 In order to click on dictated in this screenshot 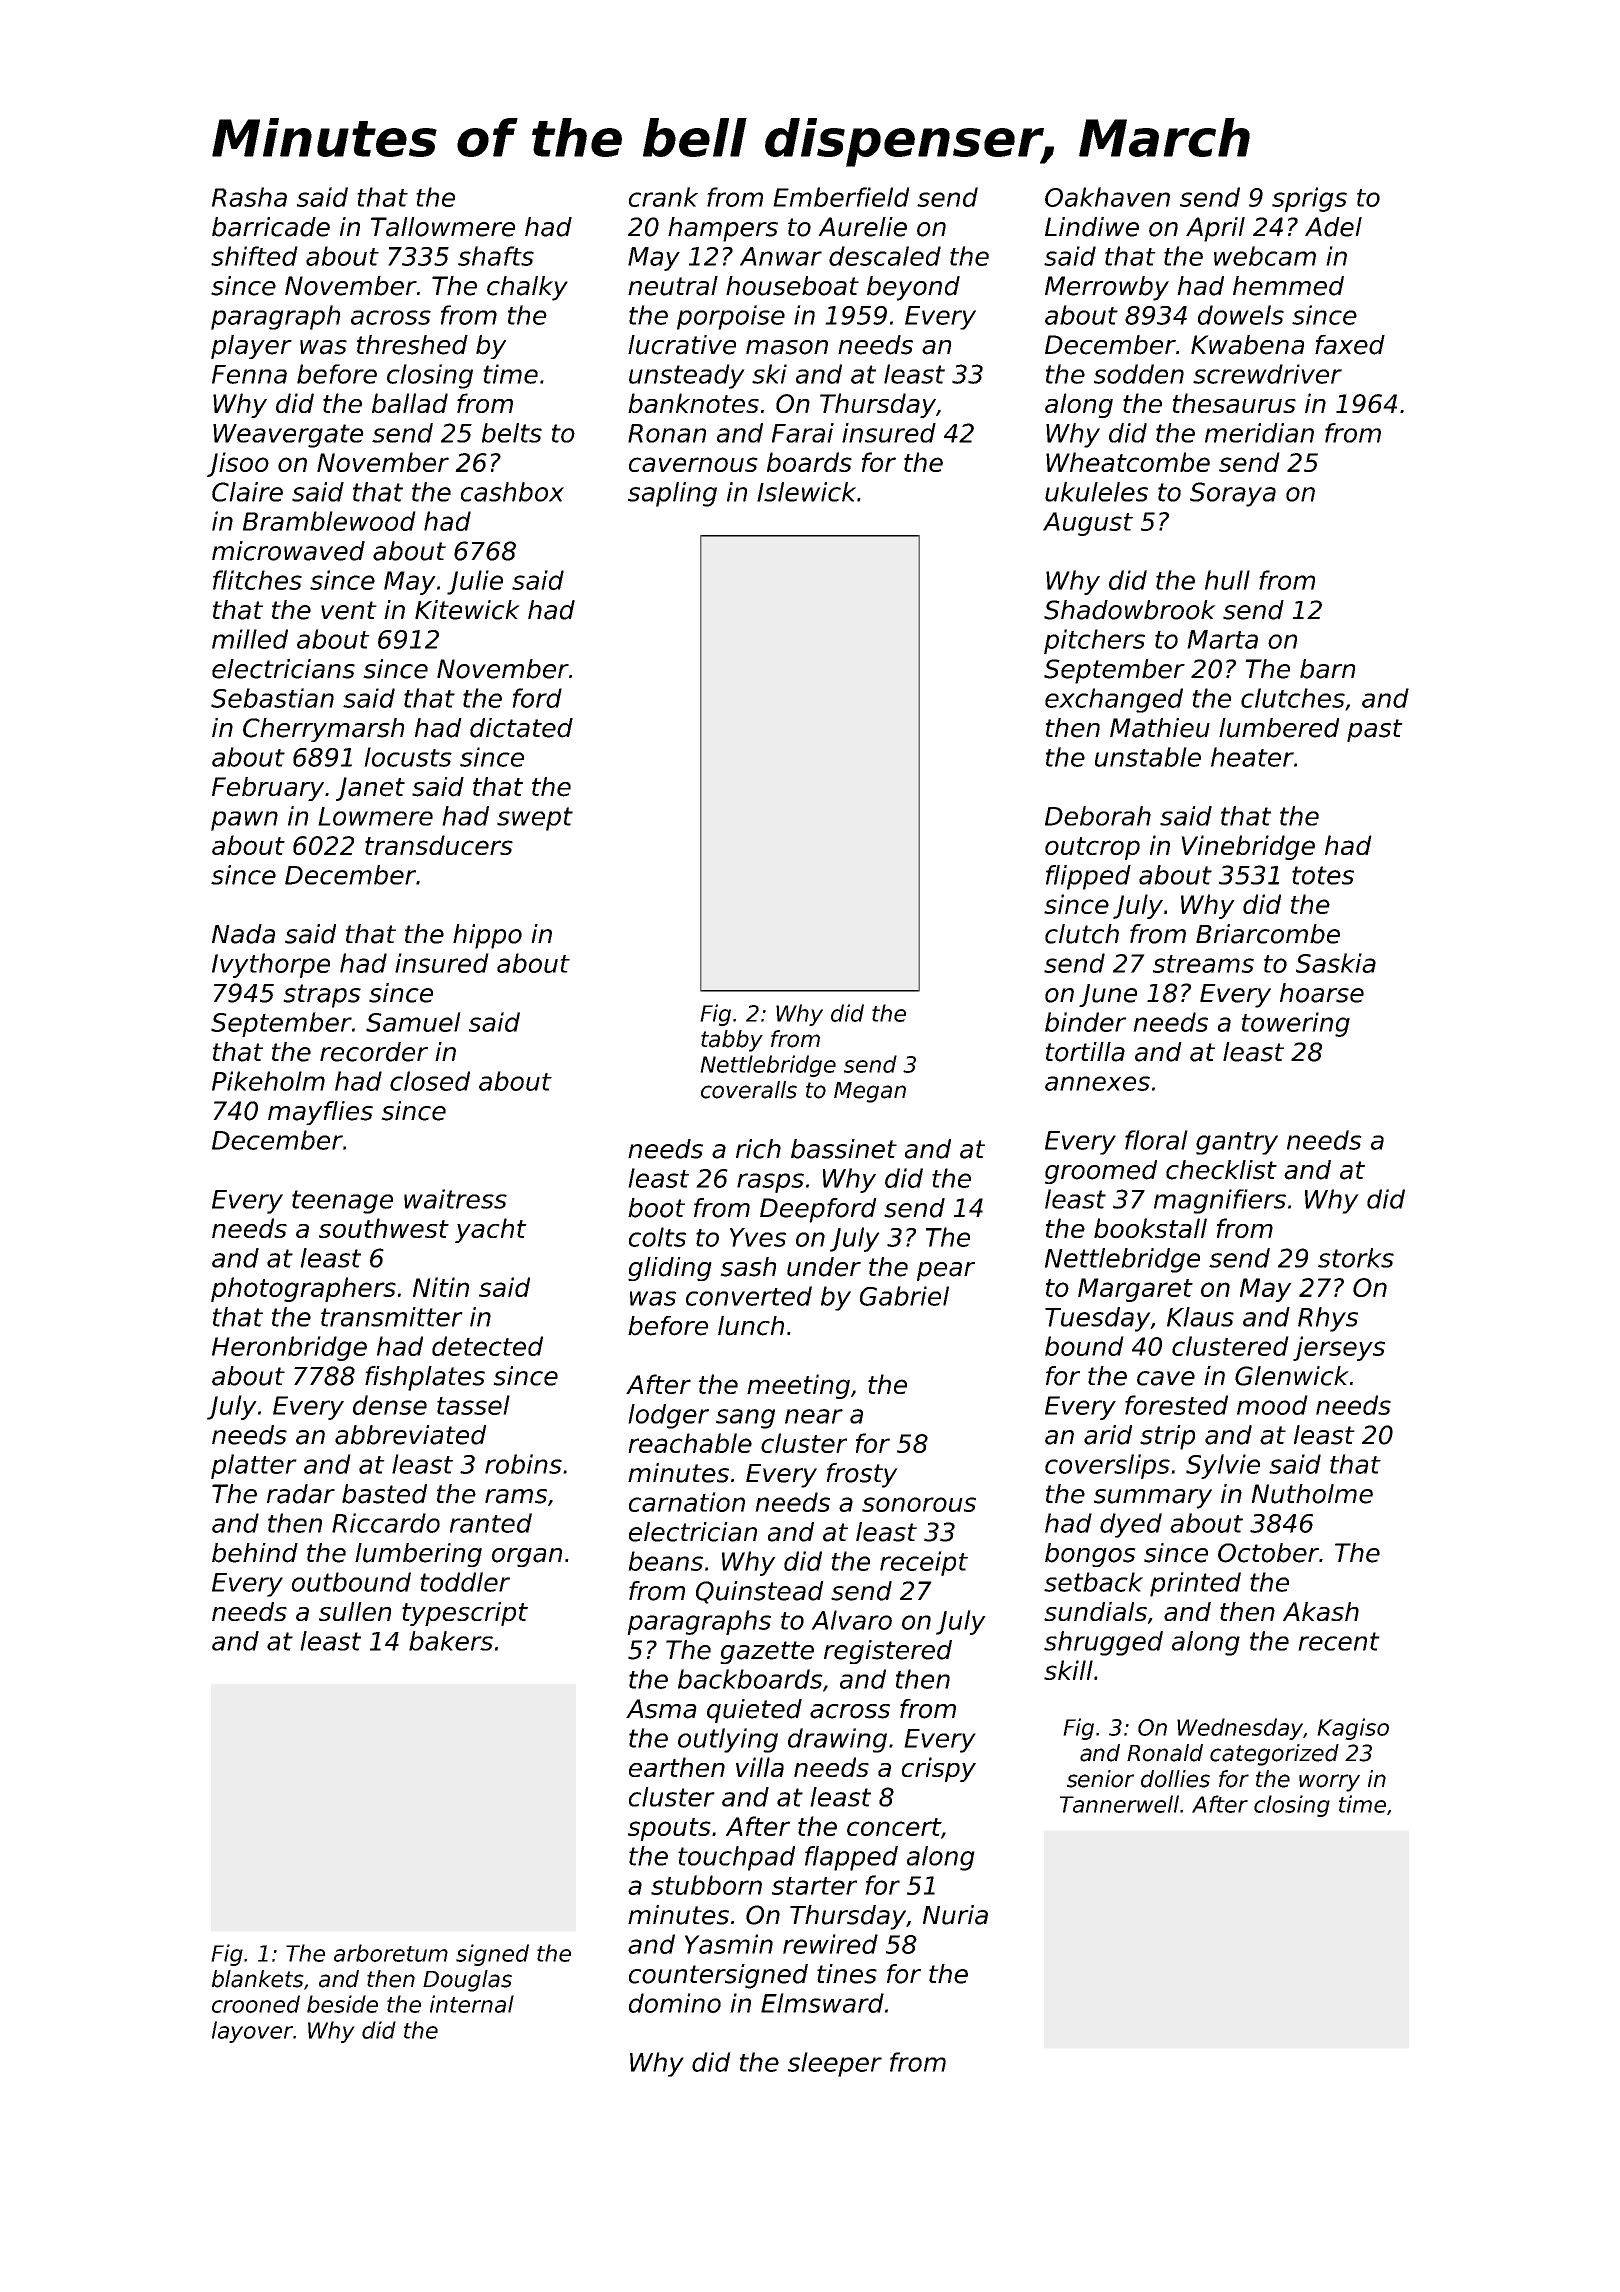, I will do `click(521, 728)`.
